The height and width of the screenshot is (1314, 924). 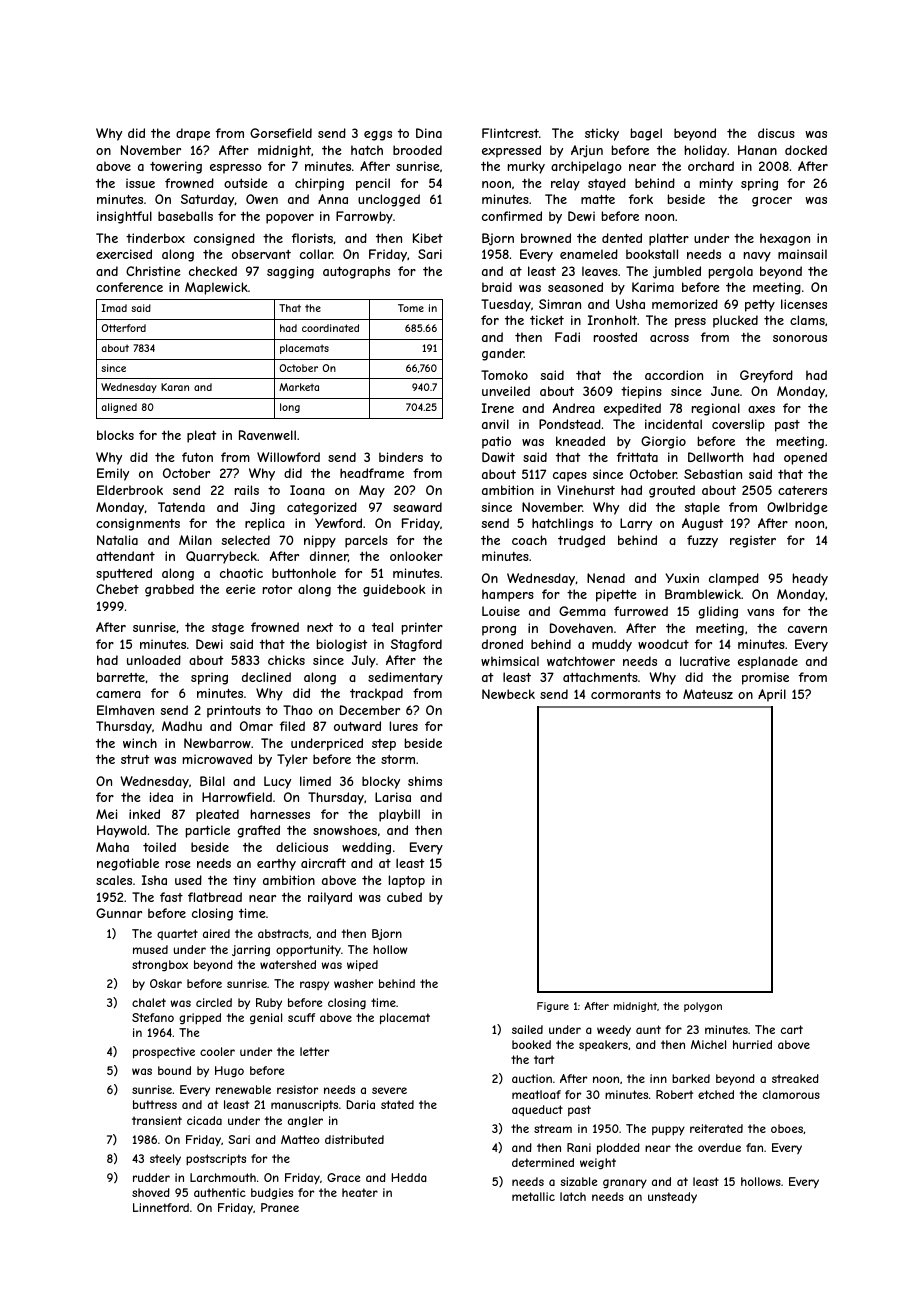 I want to click on consignments, so click(x=138, y=524).
